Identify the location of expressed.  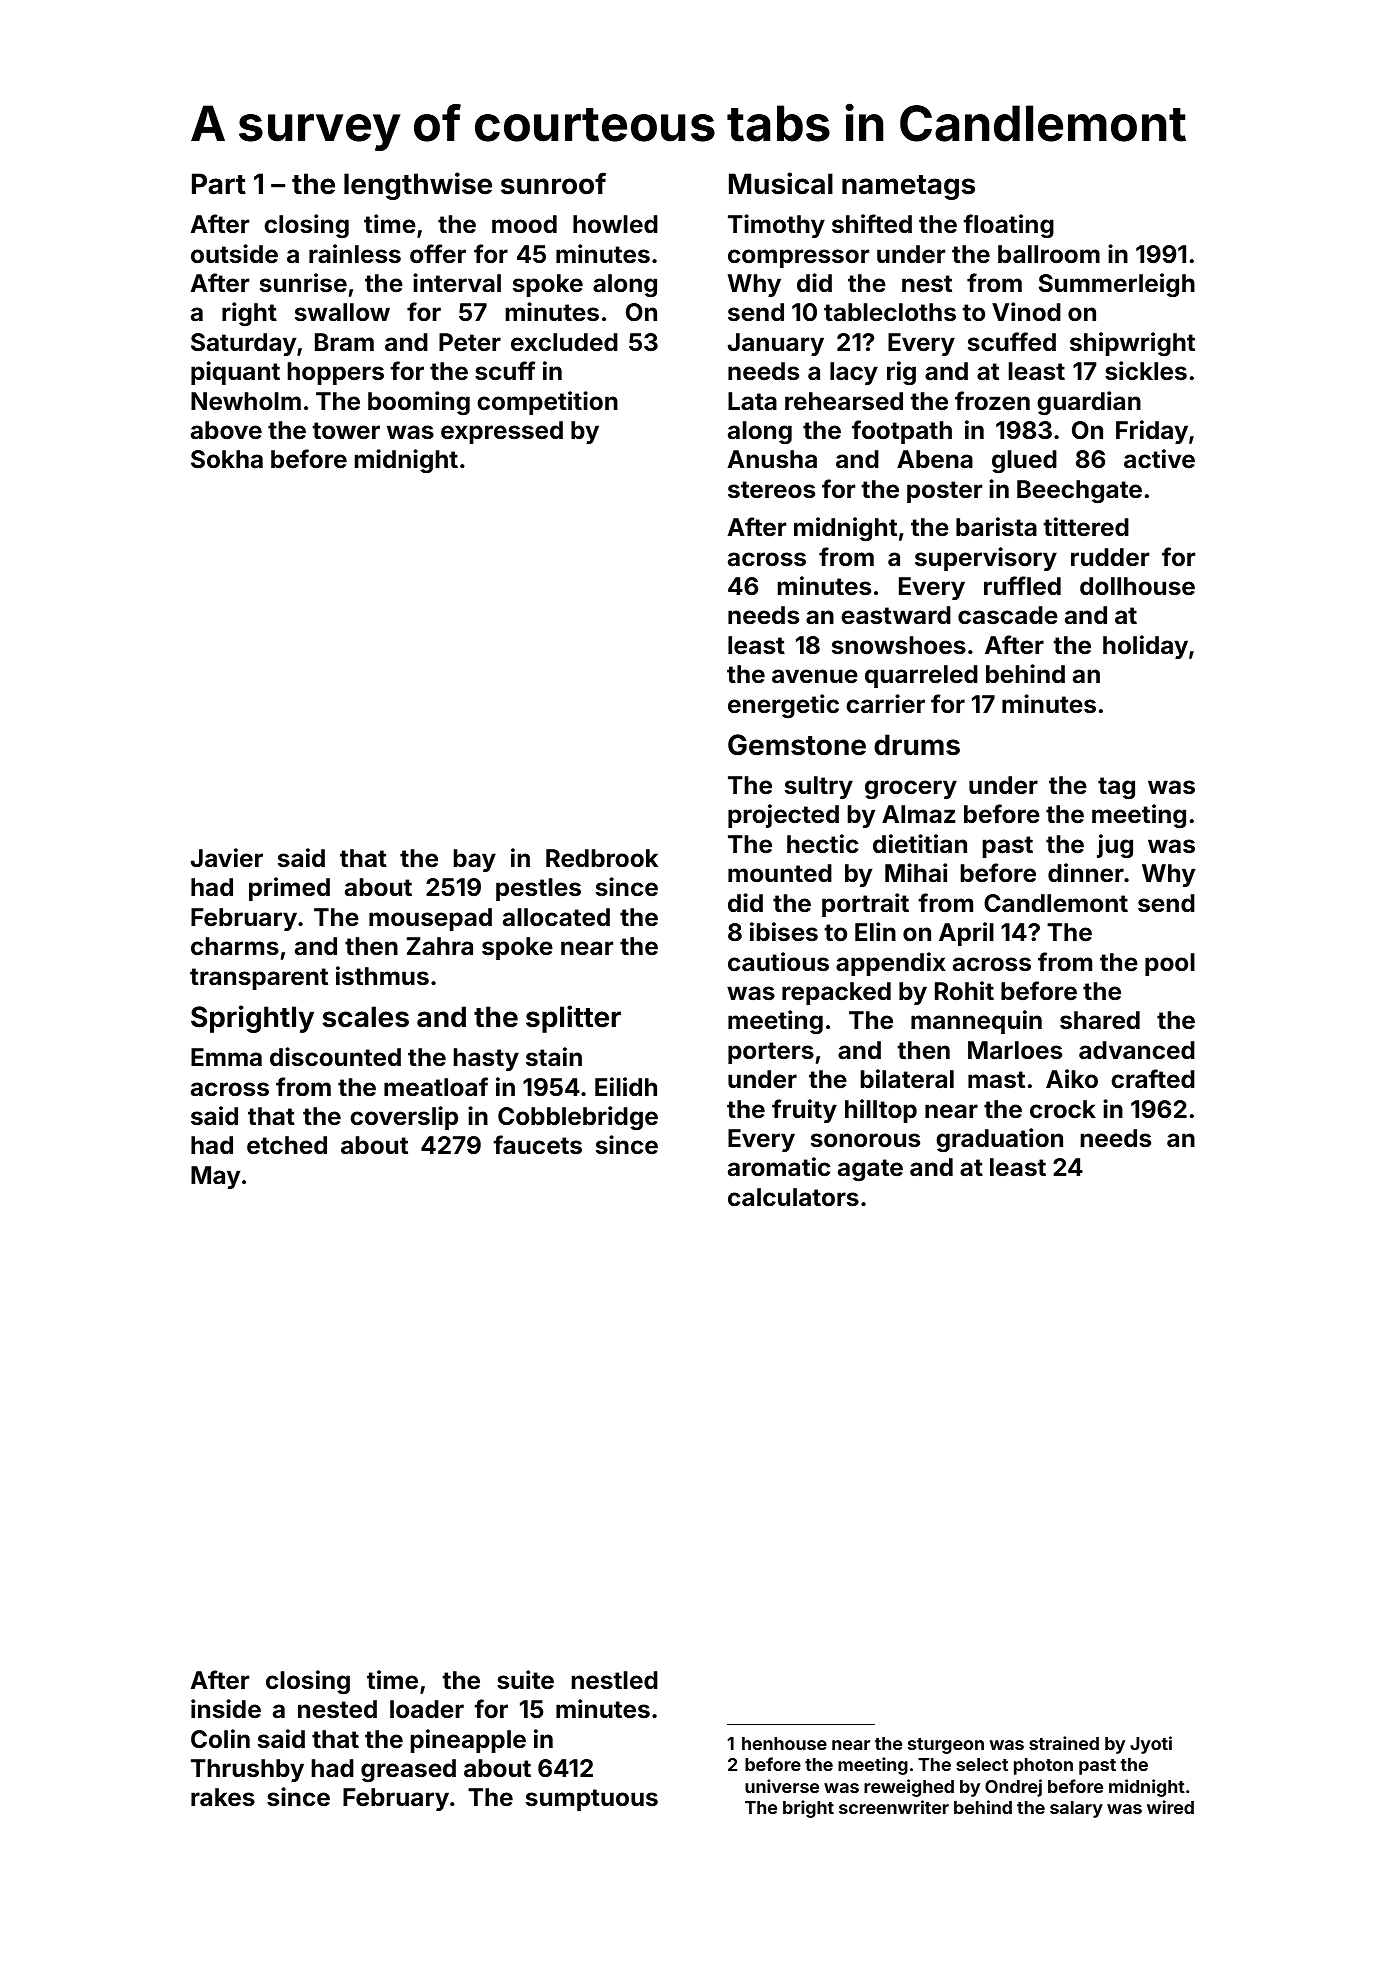
(502, 432).
